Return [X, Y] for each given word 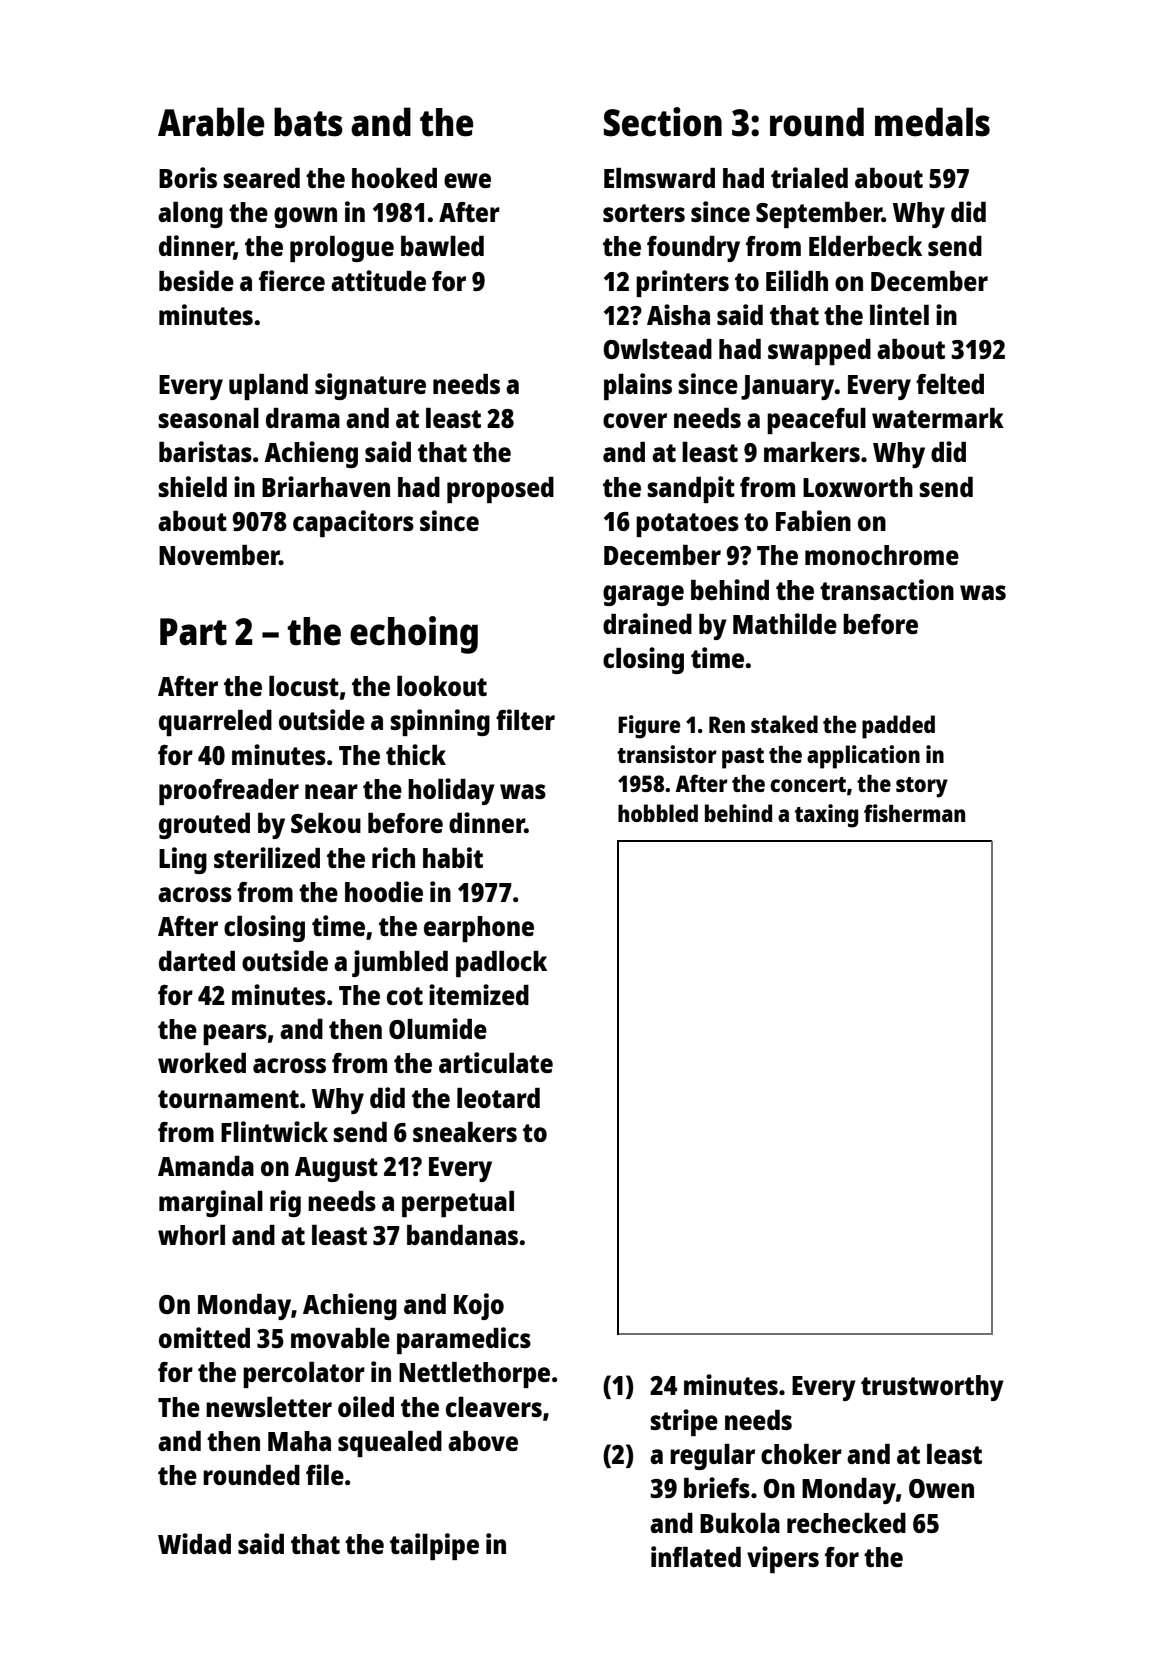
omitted [204, 1337]
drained [647, 623]
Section [663, 122]
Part [193, 632]
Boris [188, 177]
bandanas [462, 1235]
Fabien [813, 520]
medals [932, 122]
